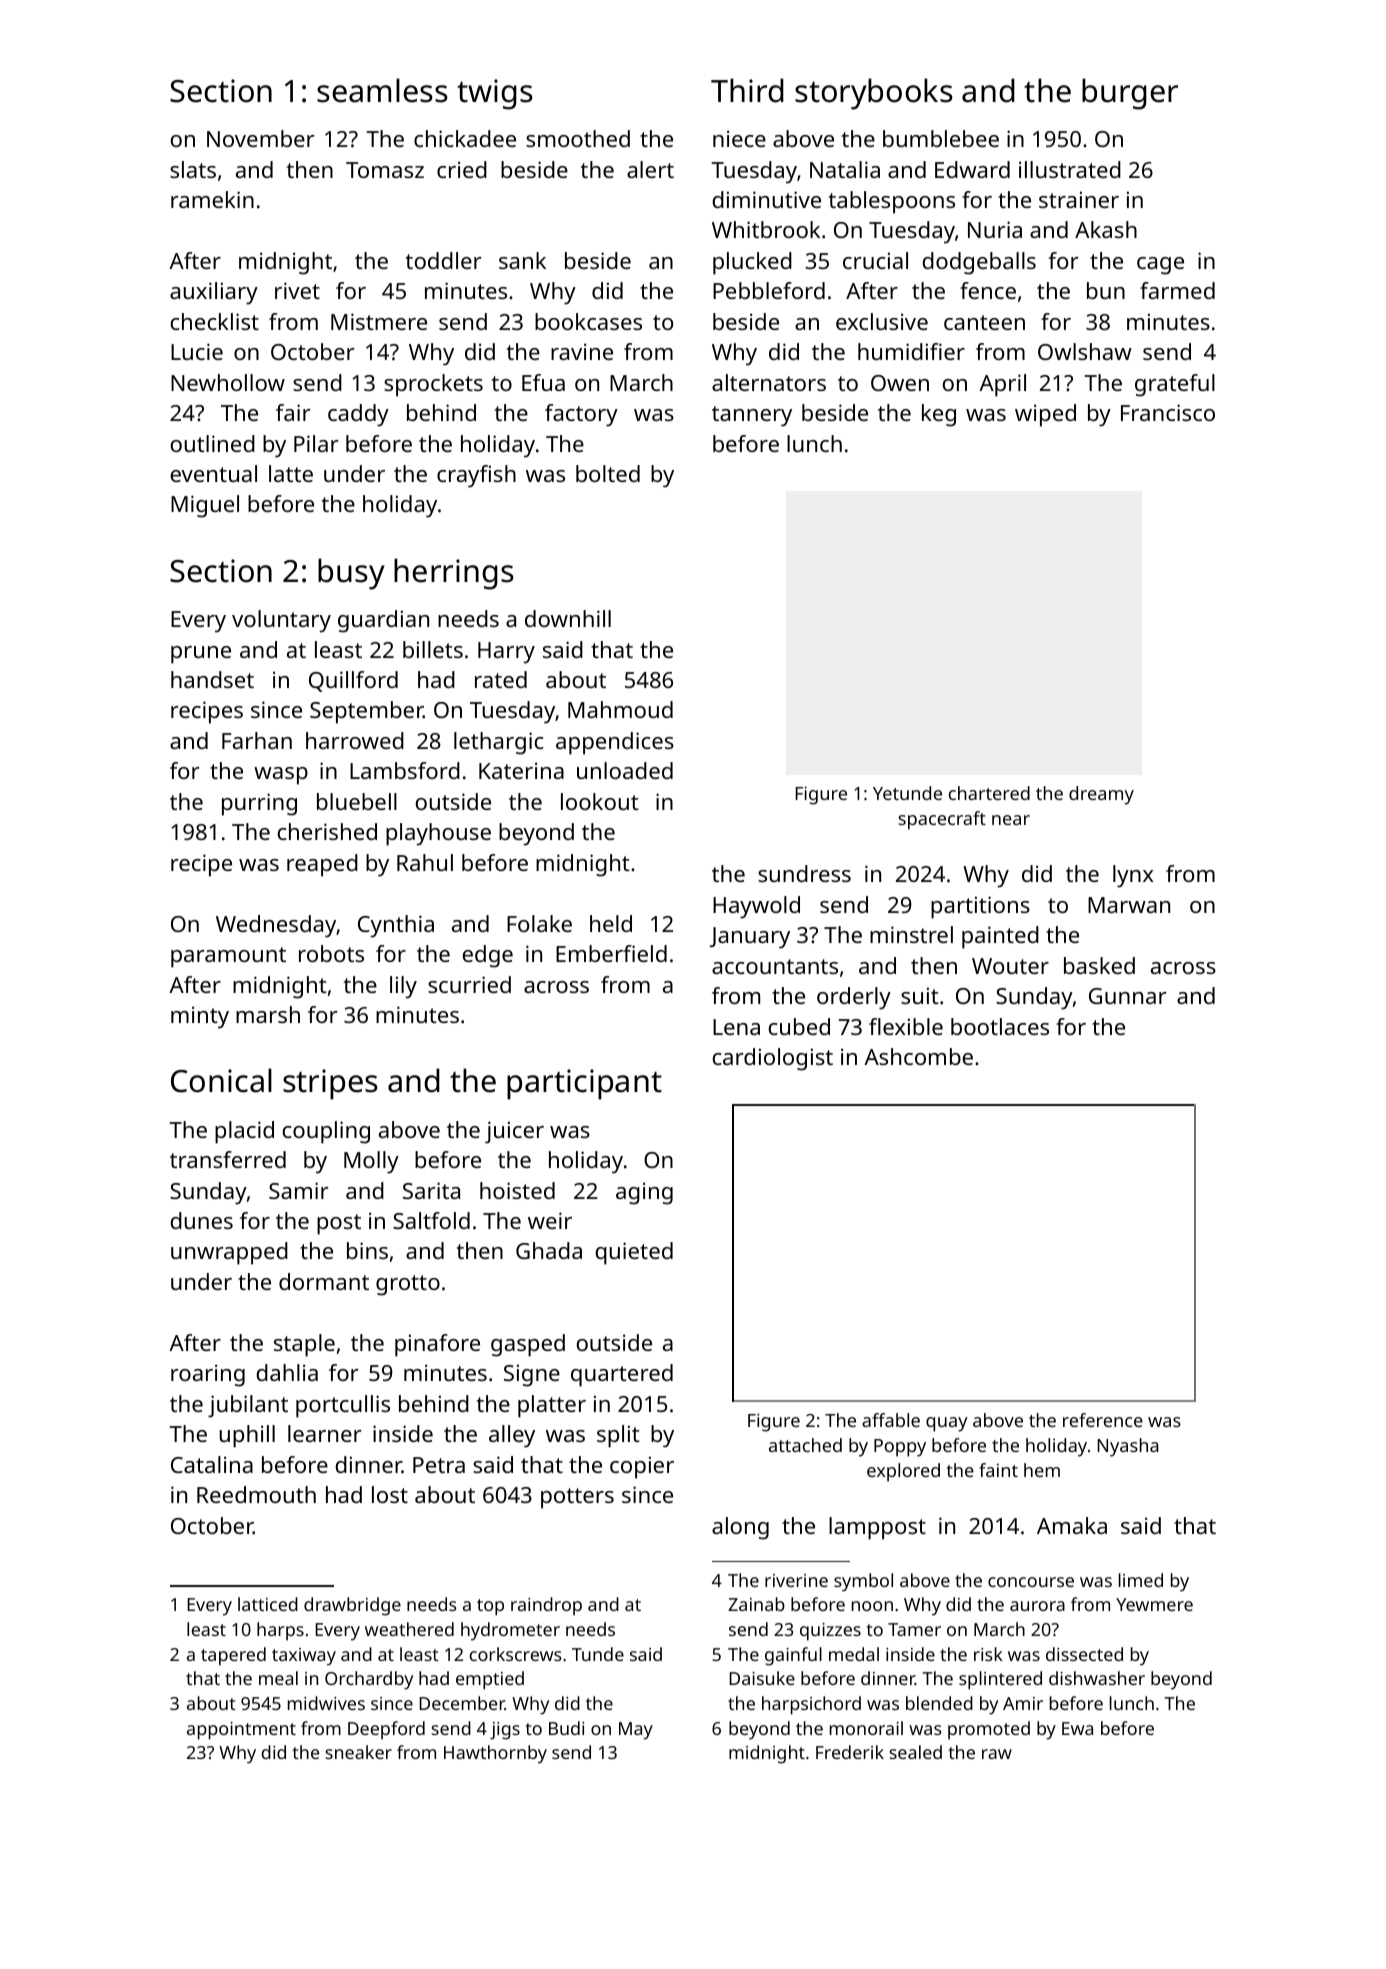 The width and height of the screenshot is (1386, 1969). What do you see at coordinates (197, 351) in the screenshot?
I see `Lucie` at bounding box center [197, 351].
